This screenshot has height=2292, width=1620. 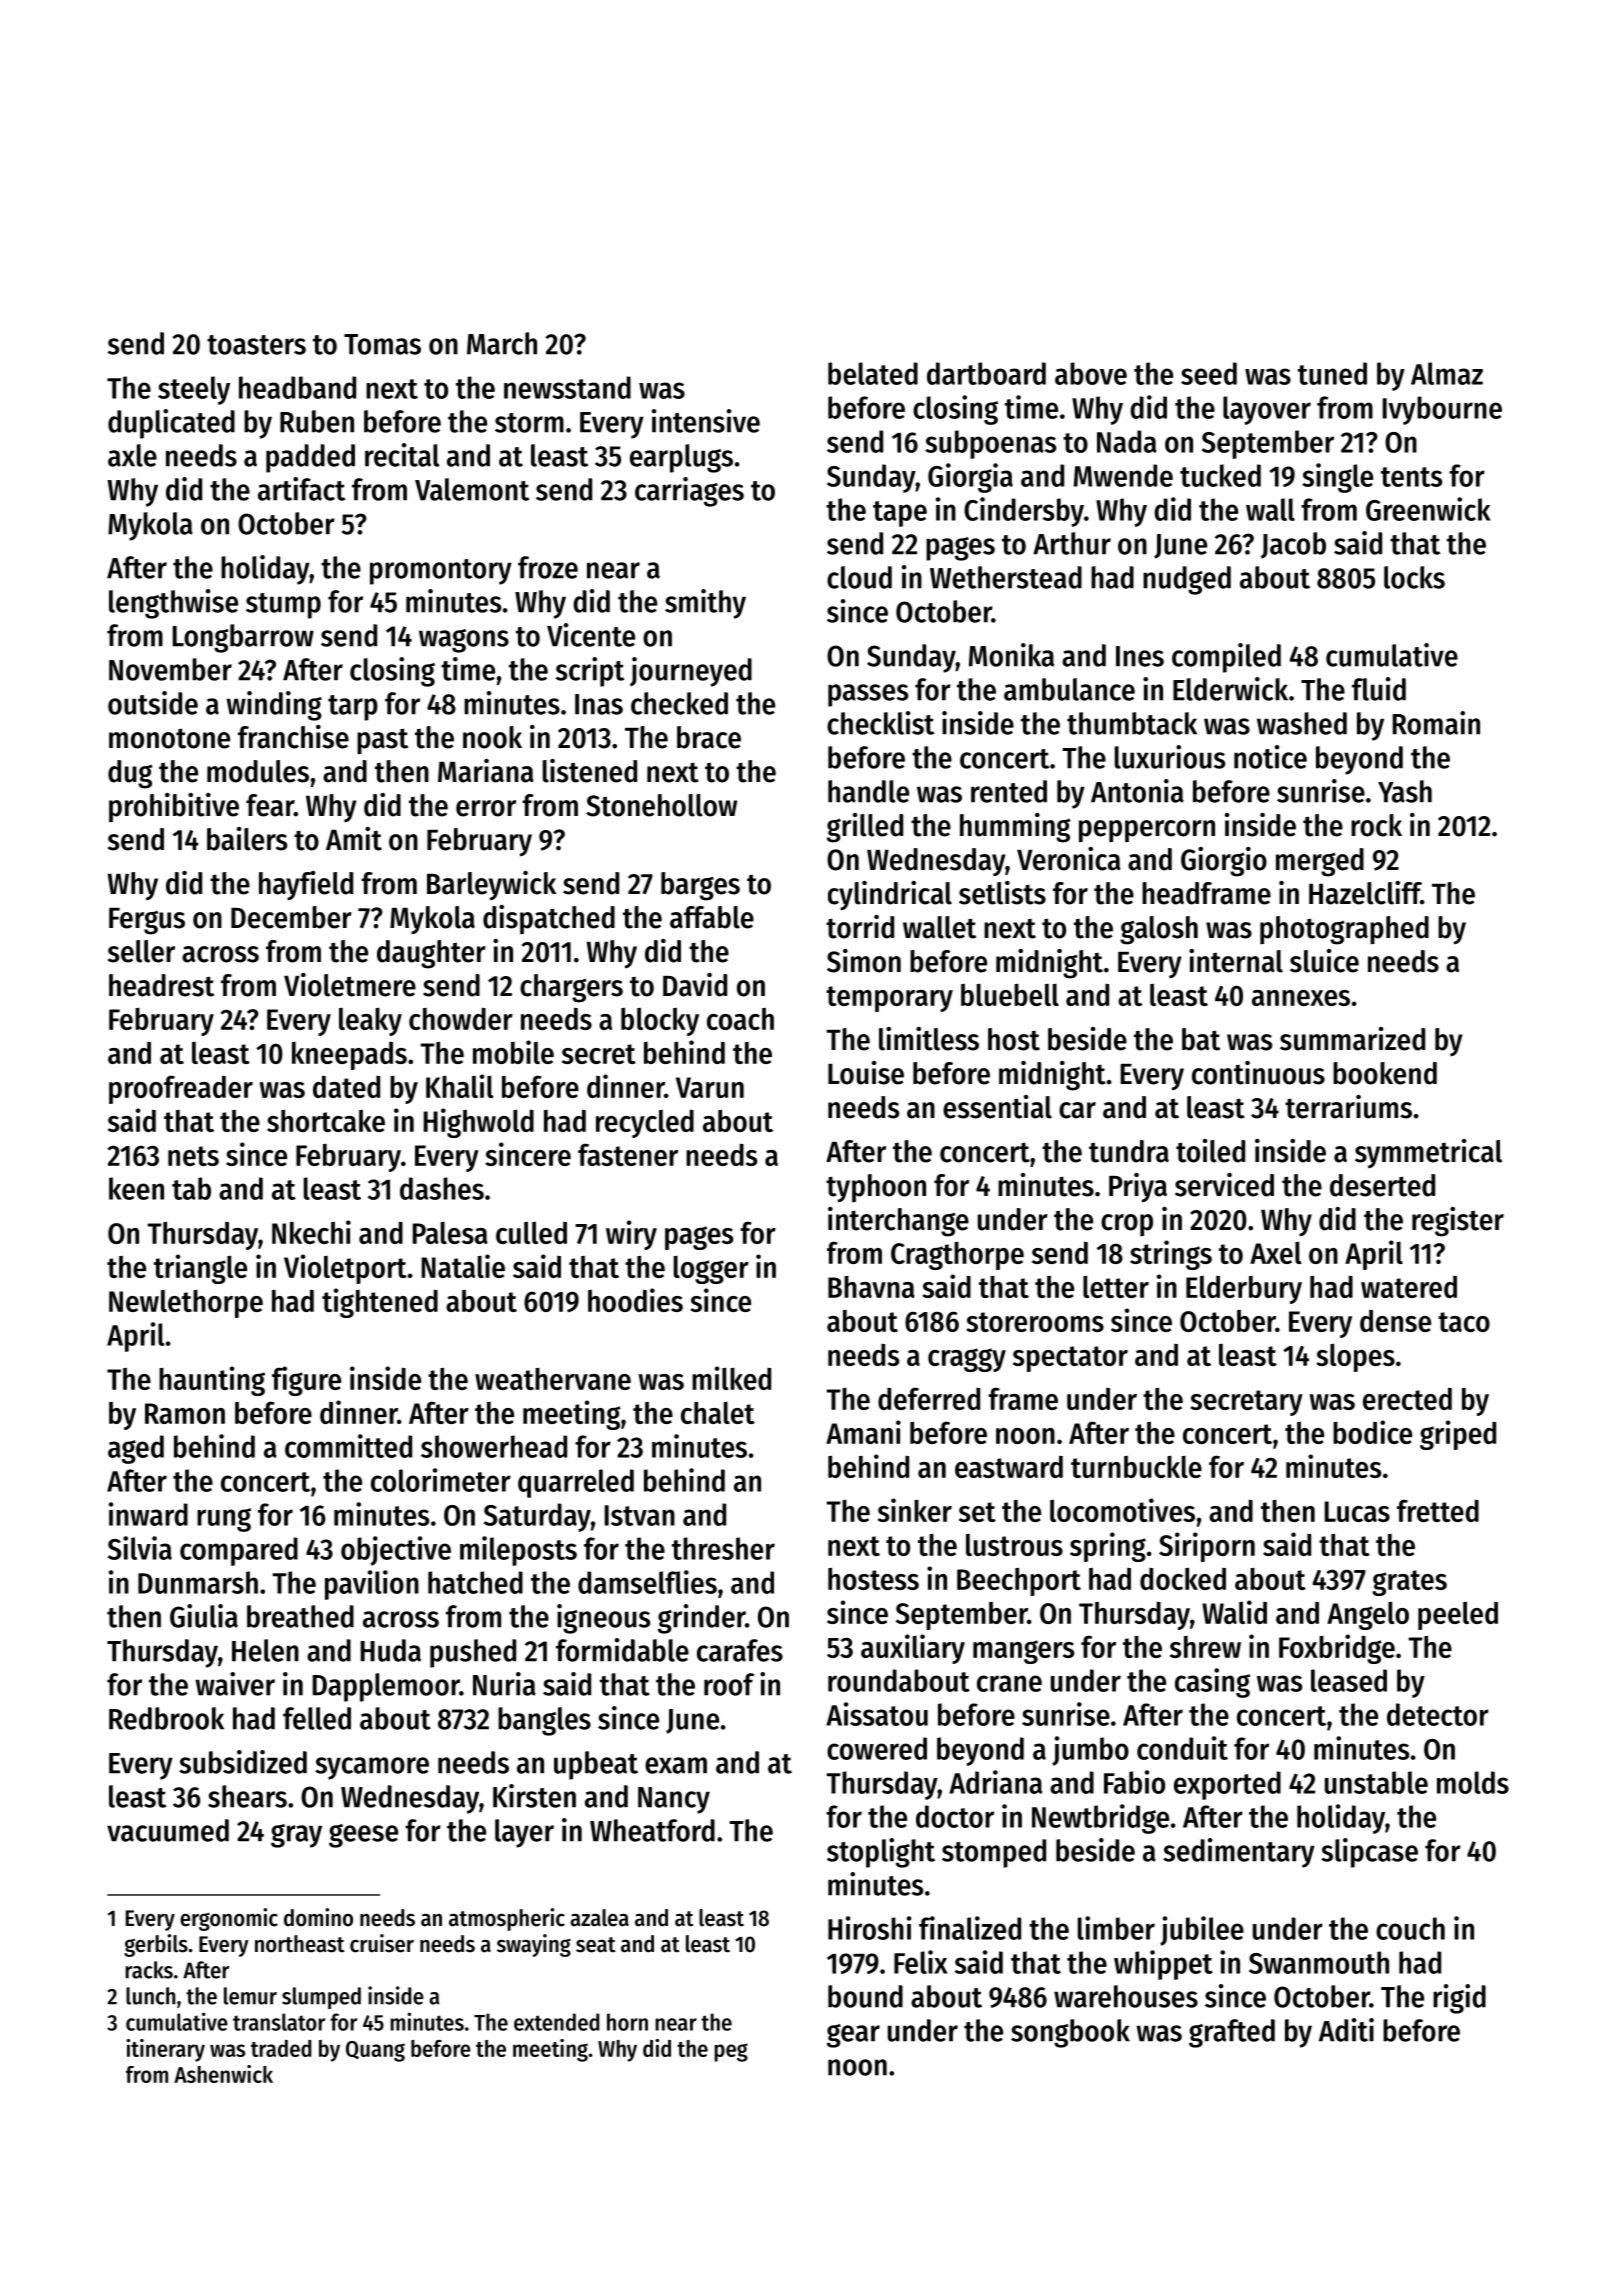 I want to click on molds, so click(x=1473, y=1782).
